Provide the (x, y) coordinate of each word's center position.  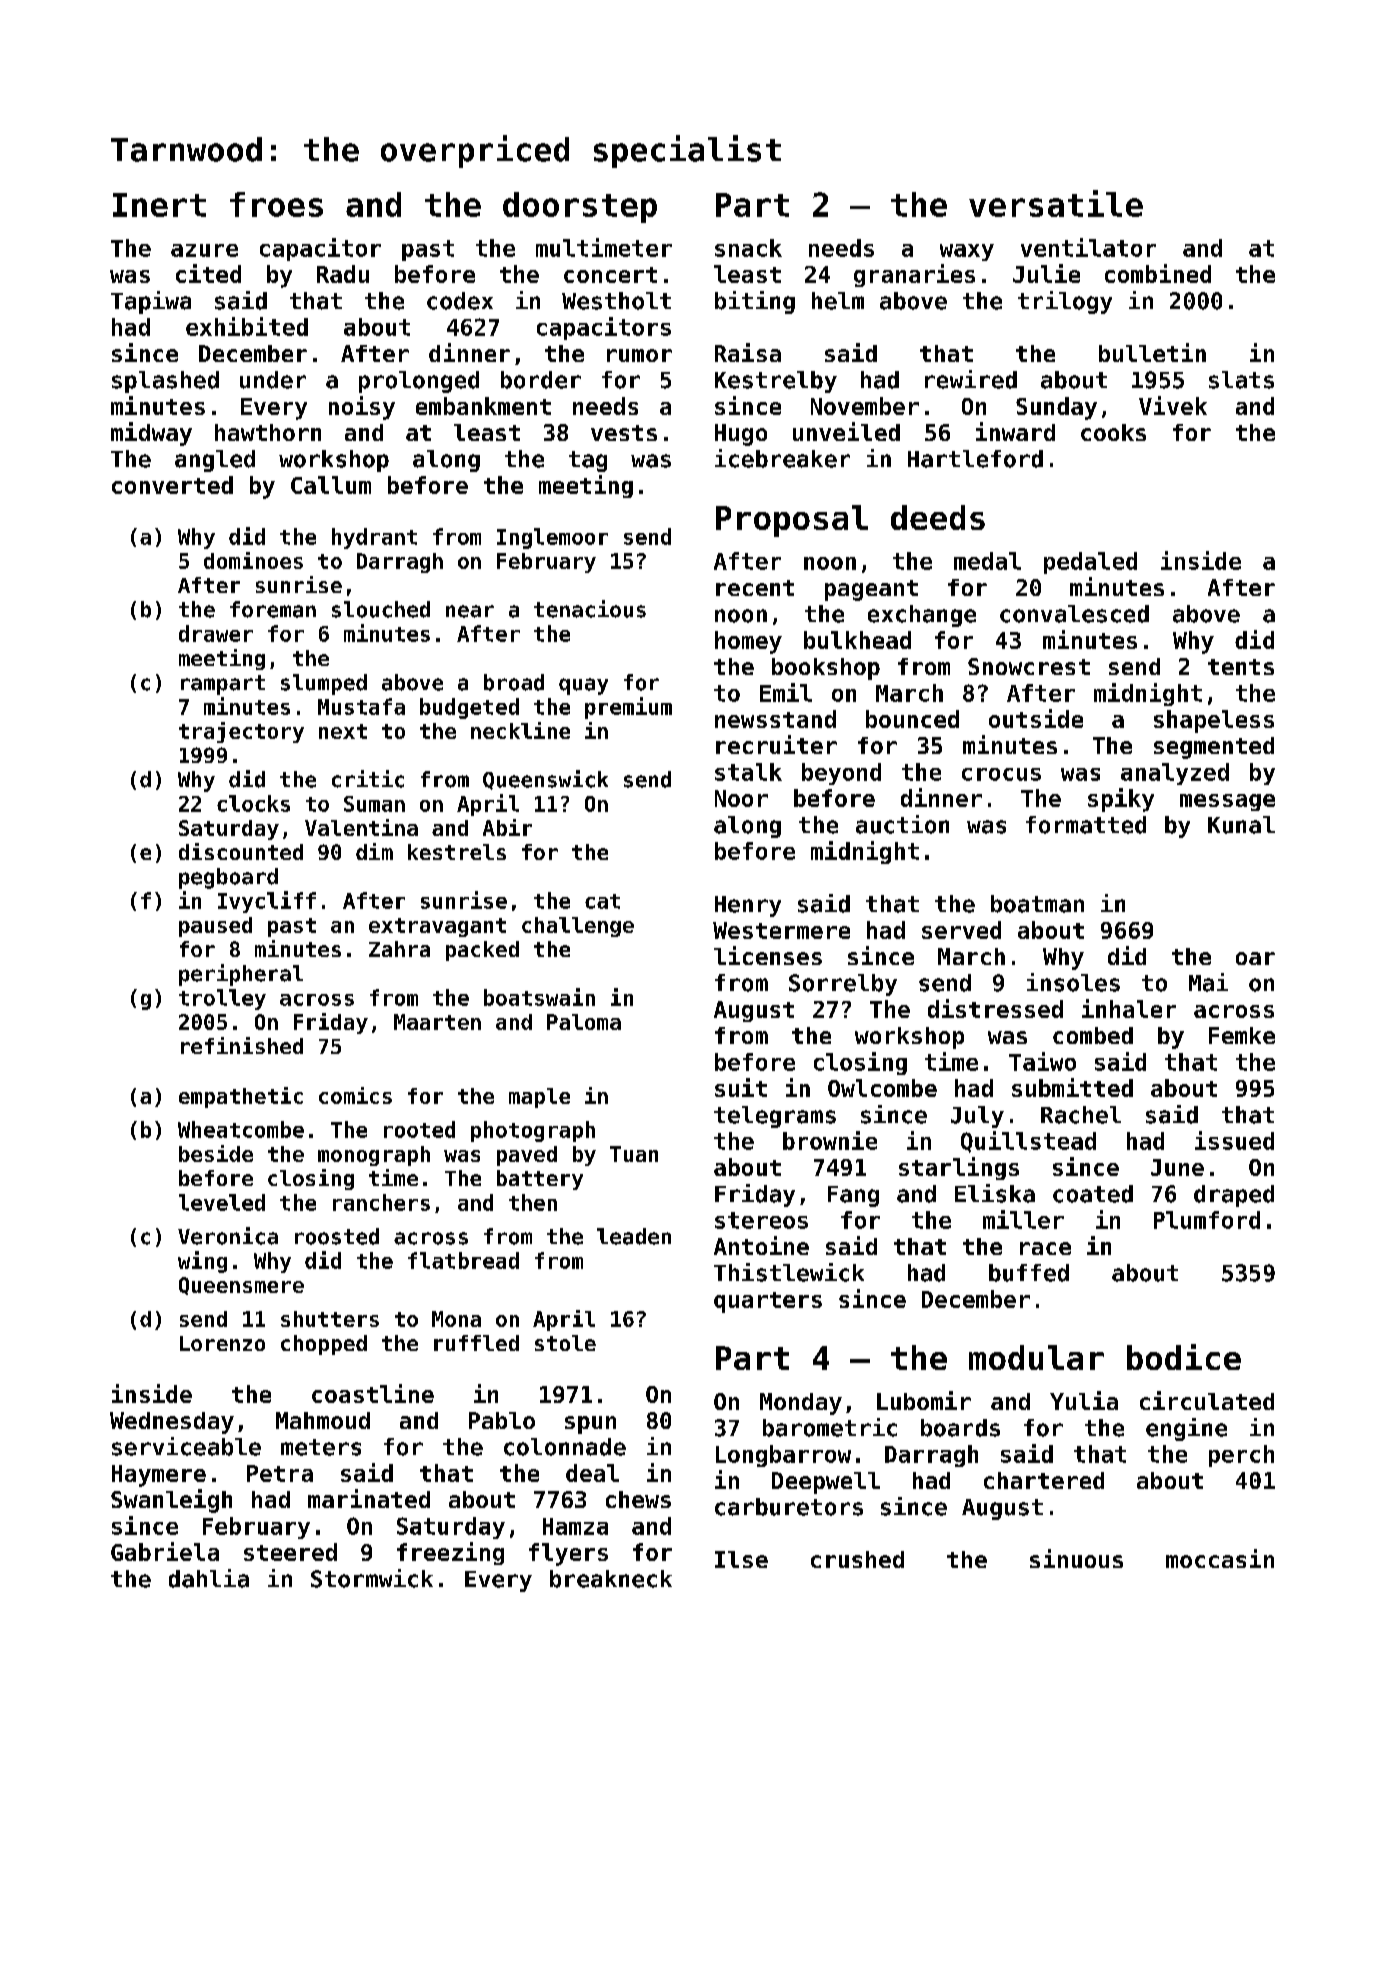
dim (374, 851)
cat (602, 901)
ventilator (1088, 247)
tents (1241, 667)
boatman (1037, 904)
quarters (768, 1302)
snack (748, 248)
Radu (343, 274)
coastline (373, 1393)
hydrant (374, 538)
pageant (871, 590)
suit (741, 1087)
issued (1234, 1140)
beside (216, 1153)
